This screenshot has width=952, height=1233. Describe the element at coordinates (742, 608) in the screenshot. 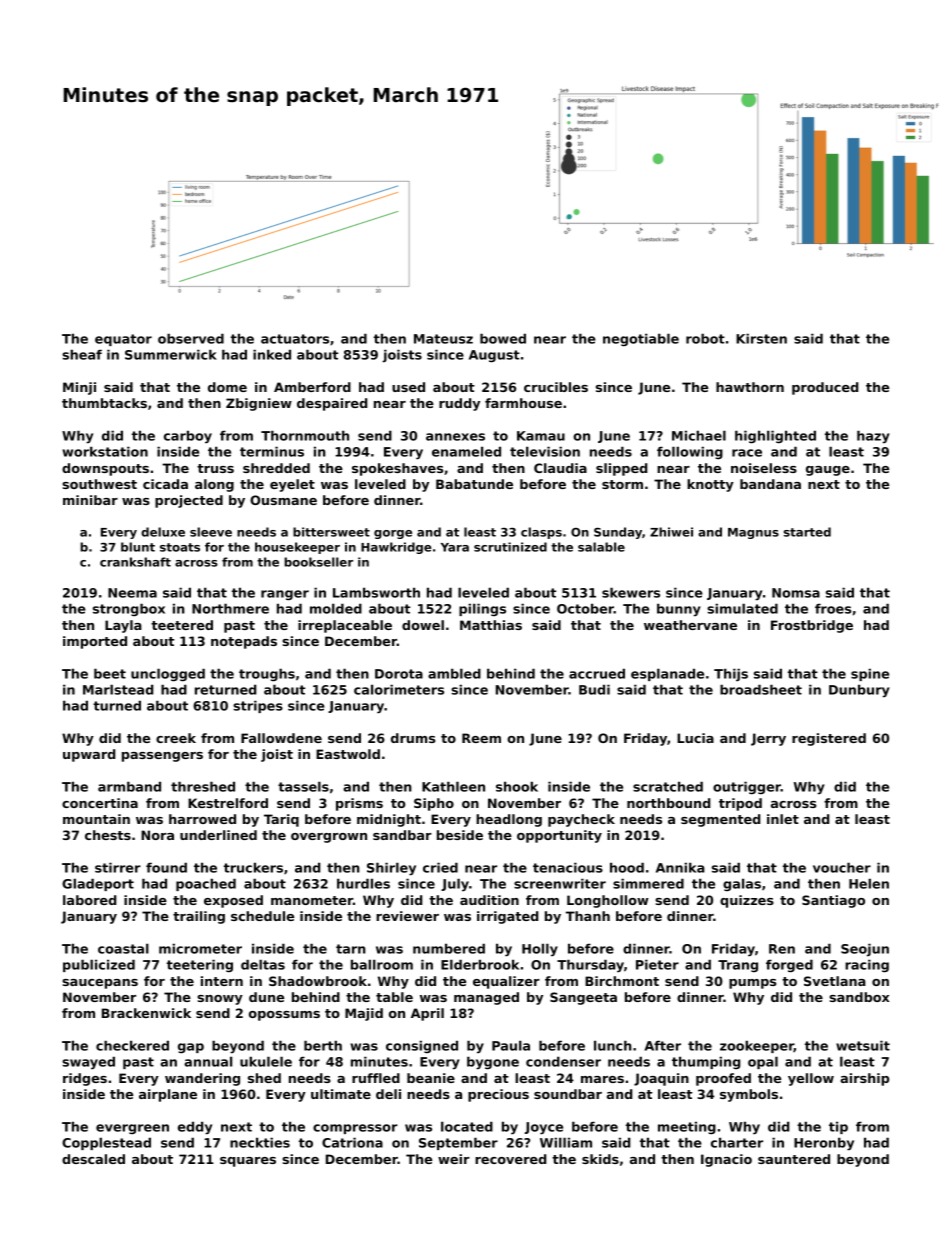

I see `simulated` at that location.
